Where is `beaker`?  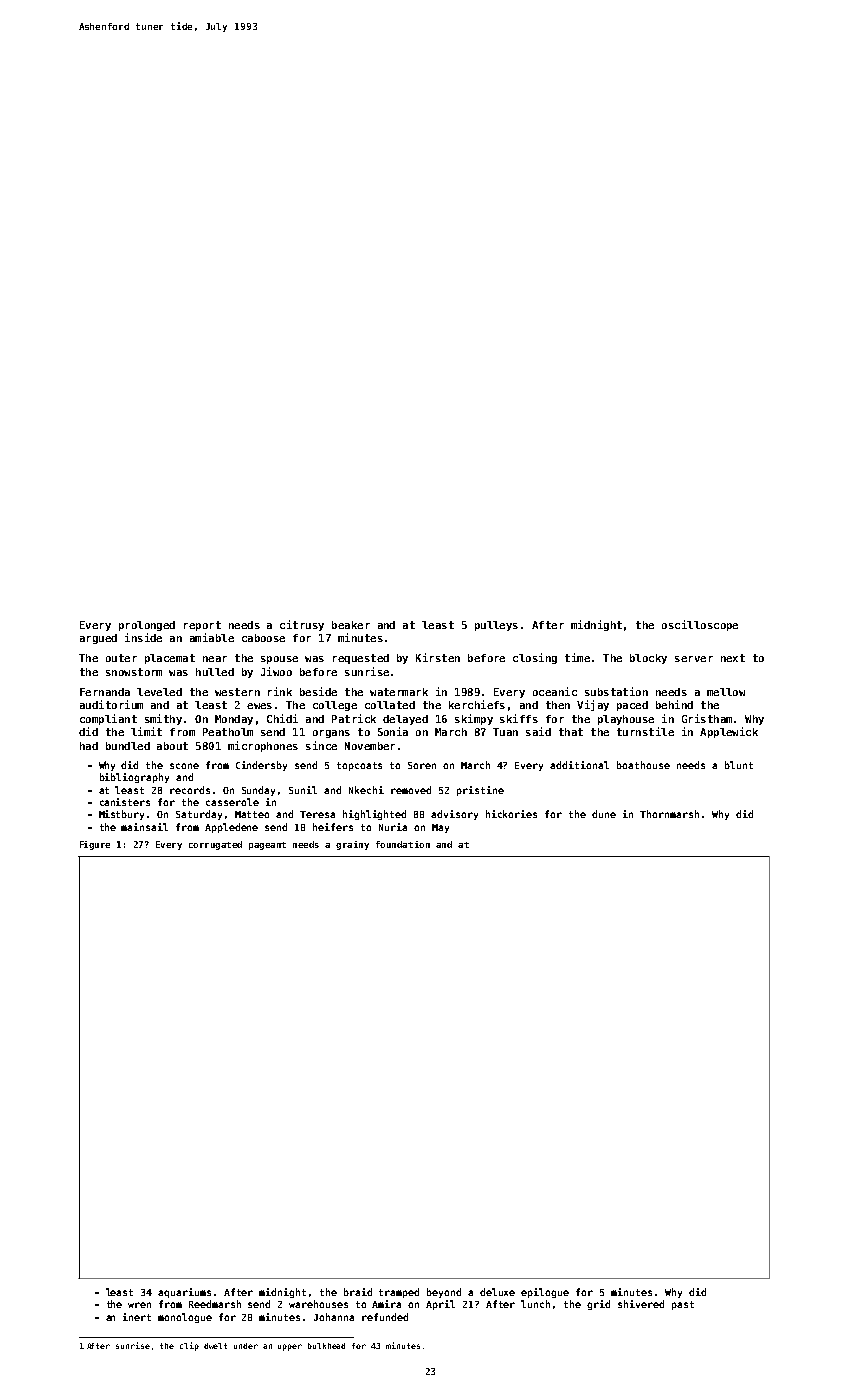
beaker is located at coordinates (351, 625).
